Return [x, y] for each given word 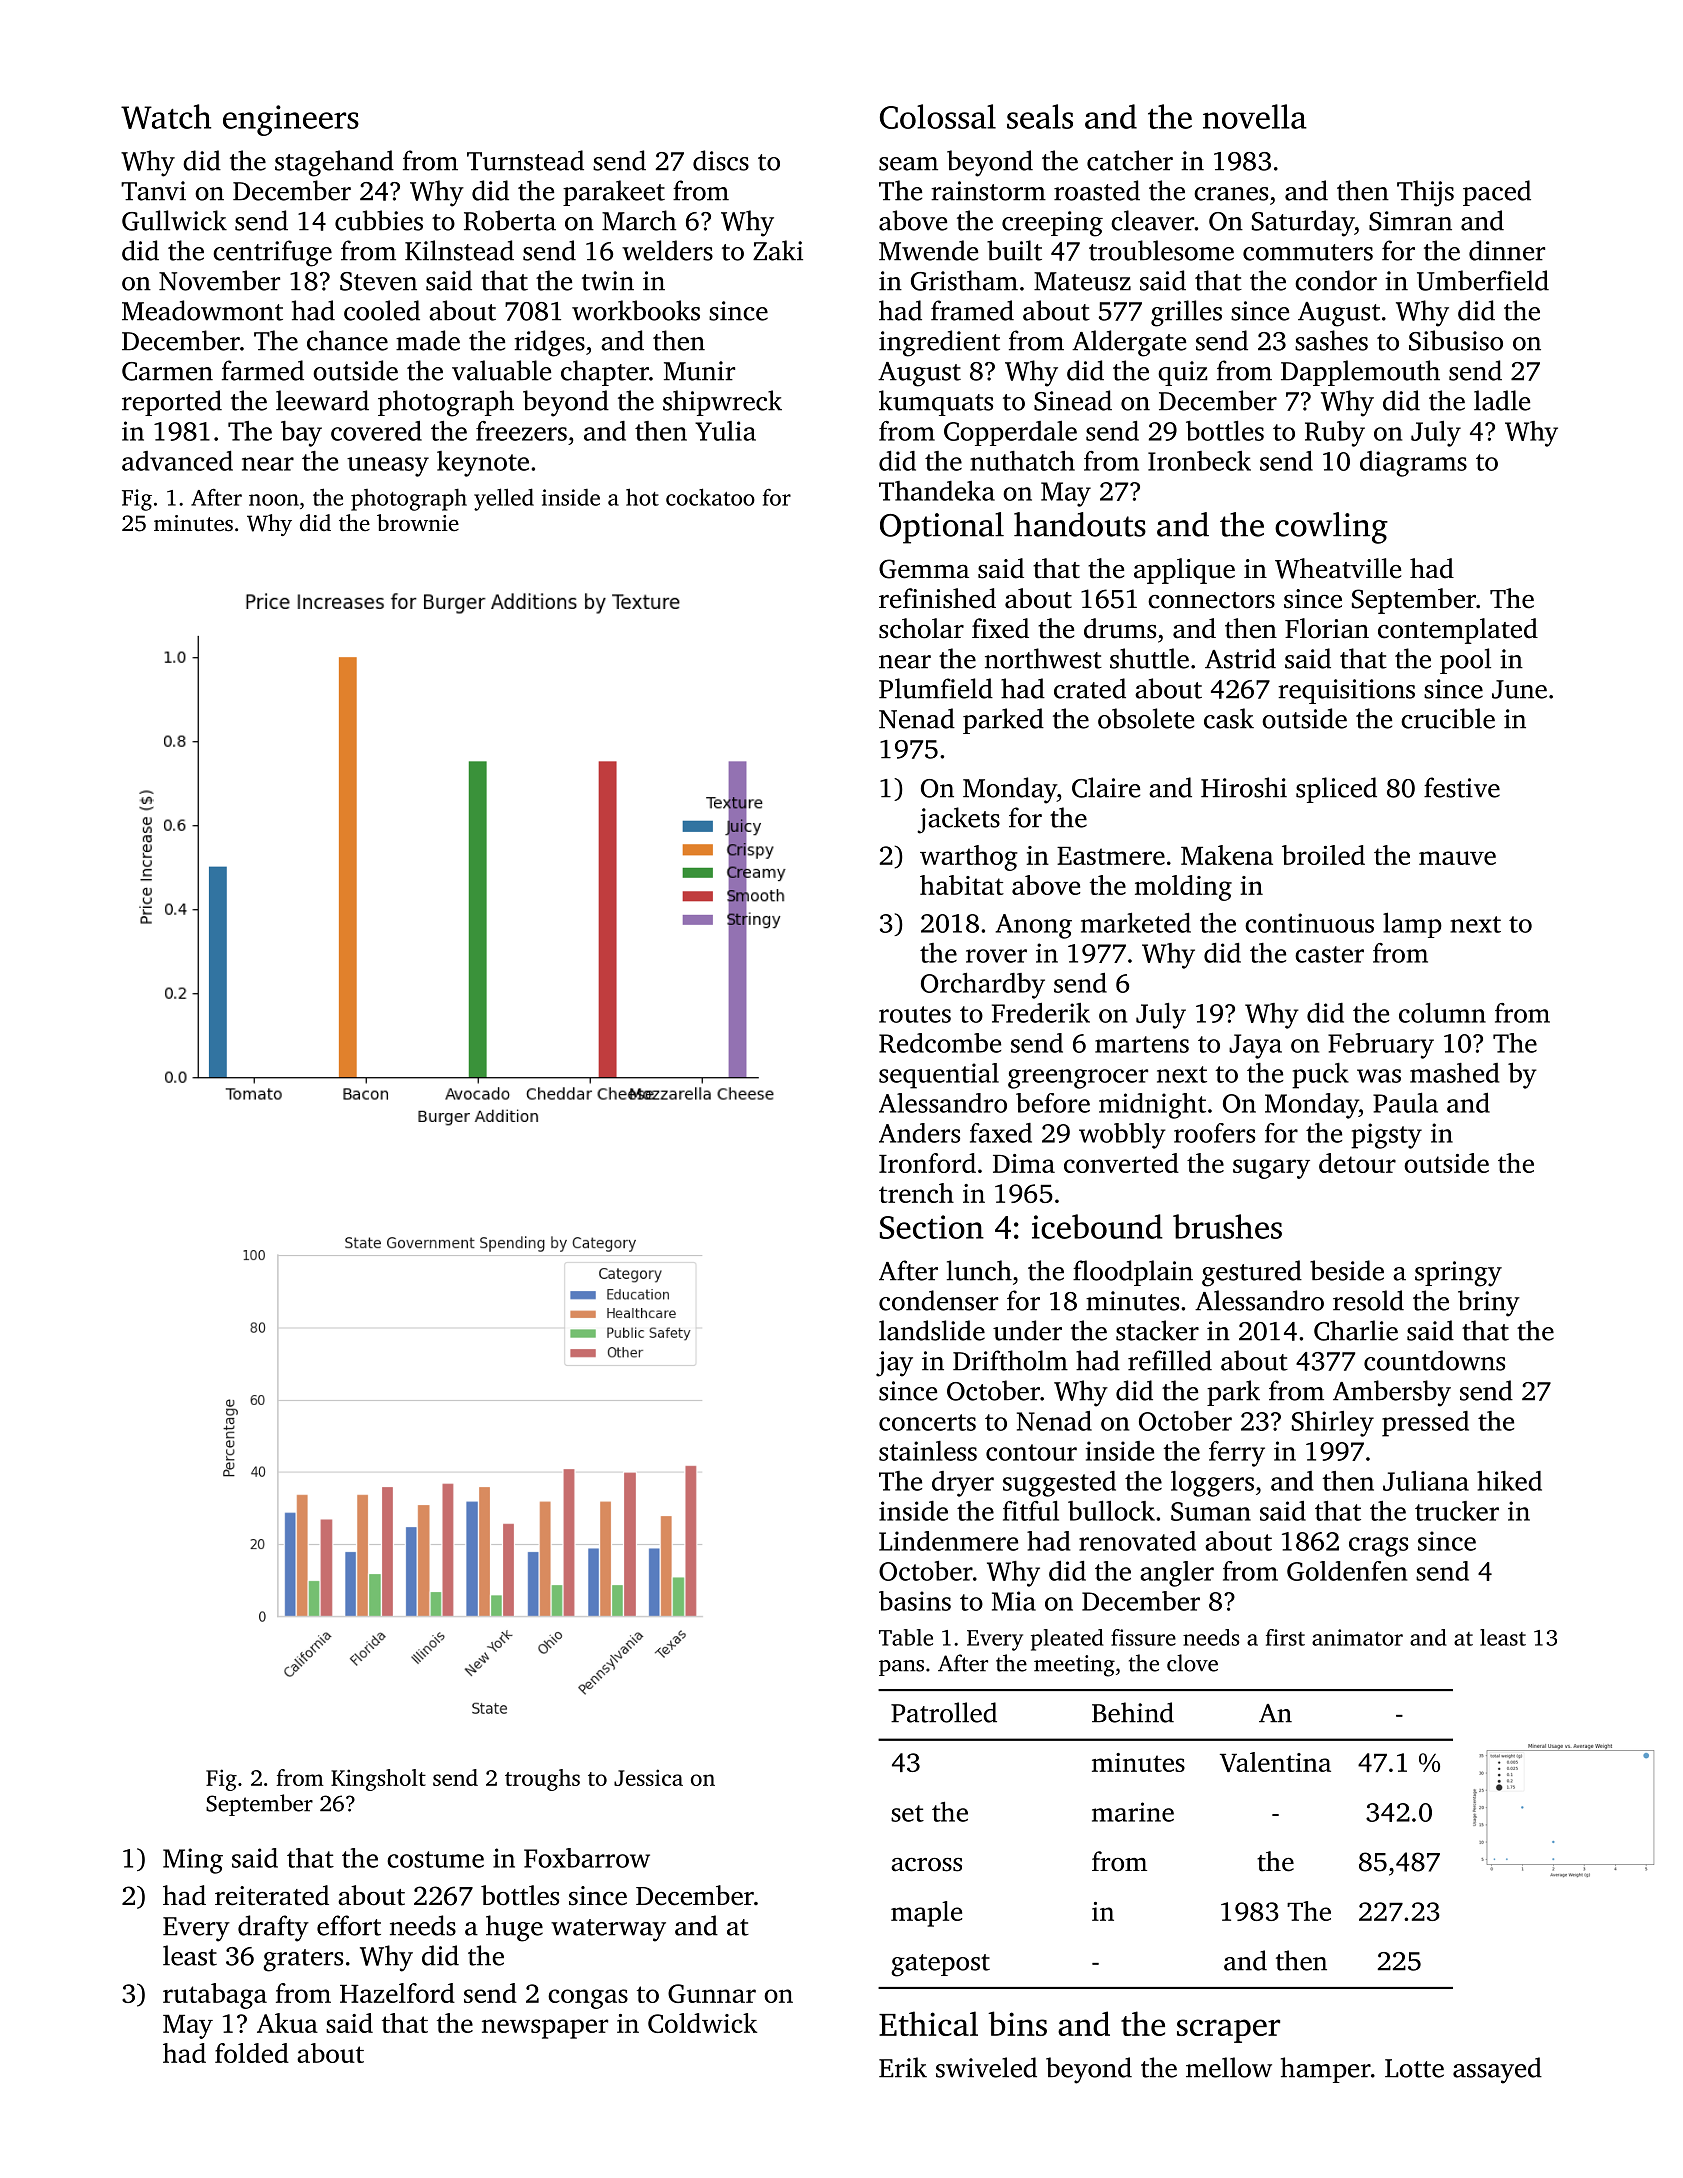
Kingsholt [378, 1780]
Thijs [1425, 193]
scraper [1228, 2031]
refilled [1170, 1360]
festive [1462, 787]
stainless [928, 1451]
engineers [291, 120]
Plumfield [936, 688]
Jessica [648, 1777]
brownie [418, 523]
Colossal [938, 116]
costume [435, 1859]
